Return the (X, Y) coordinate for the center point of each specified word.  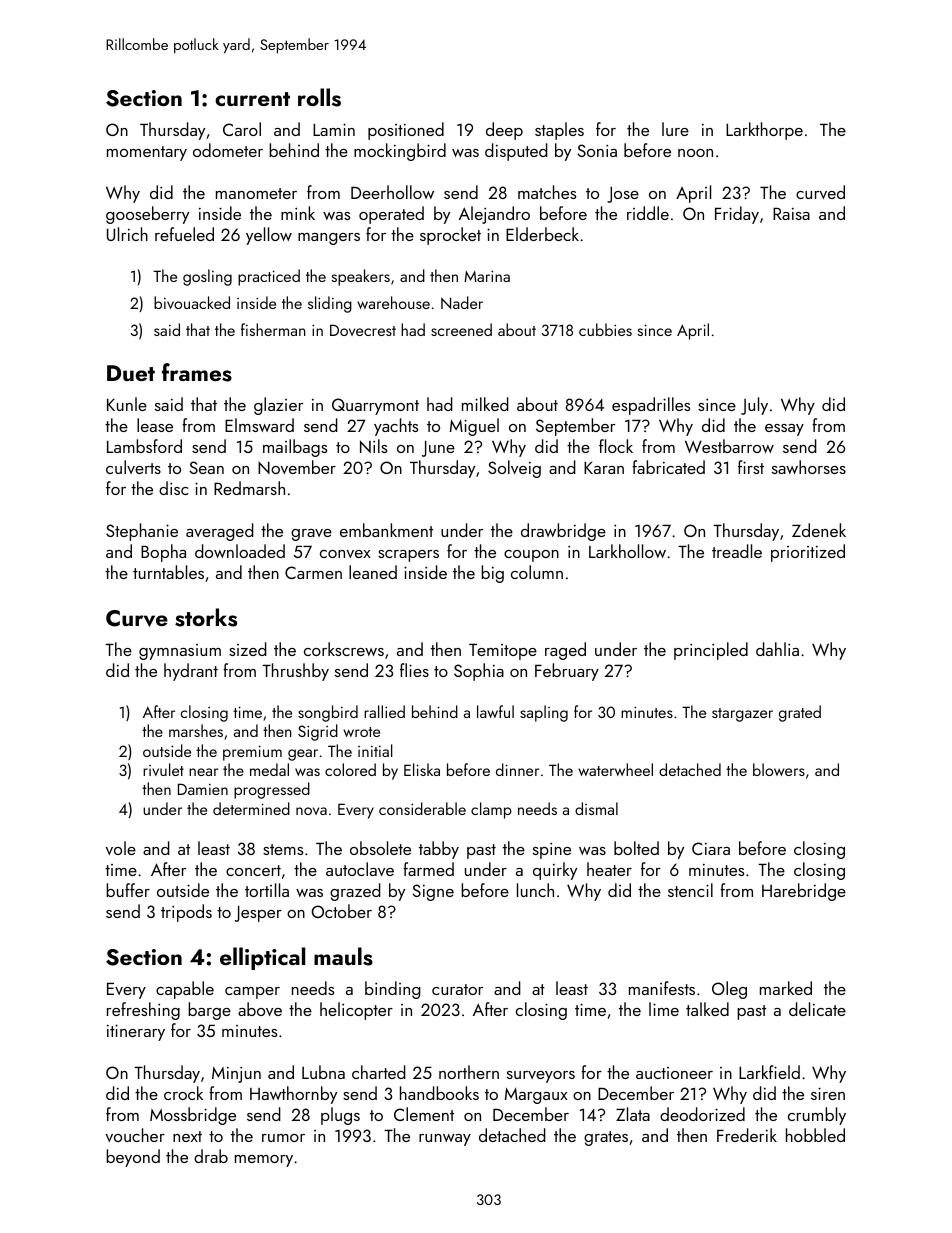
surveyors (541, 1077)
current (252, 99)
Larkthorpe (764, 131)
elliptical (262, 958)
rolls (319, 97)
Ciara (711, 848)
